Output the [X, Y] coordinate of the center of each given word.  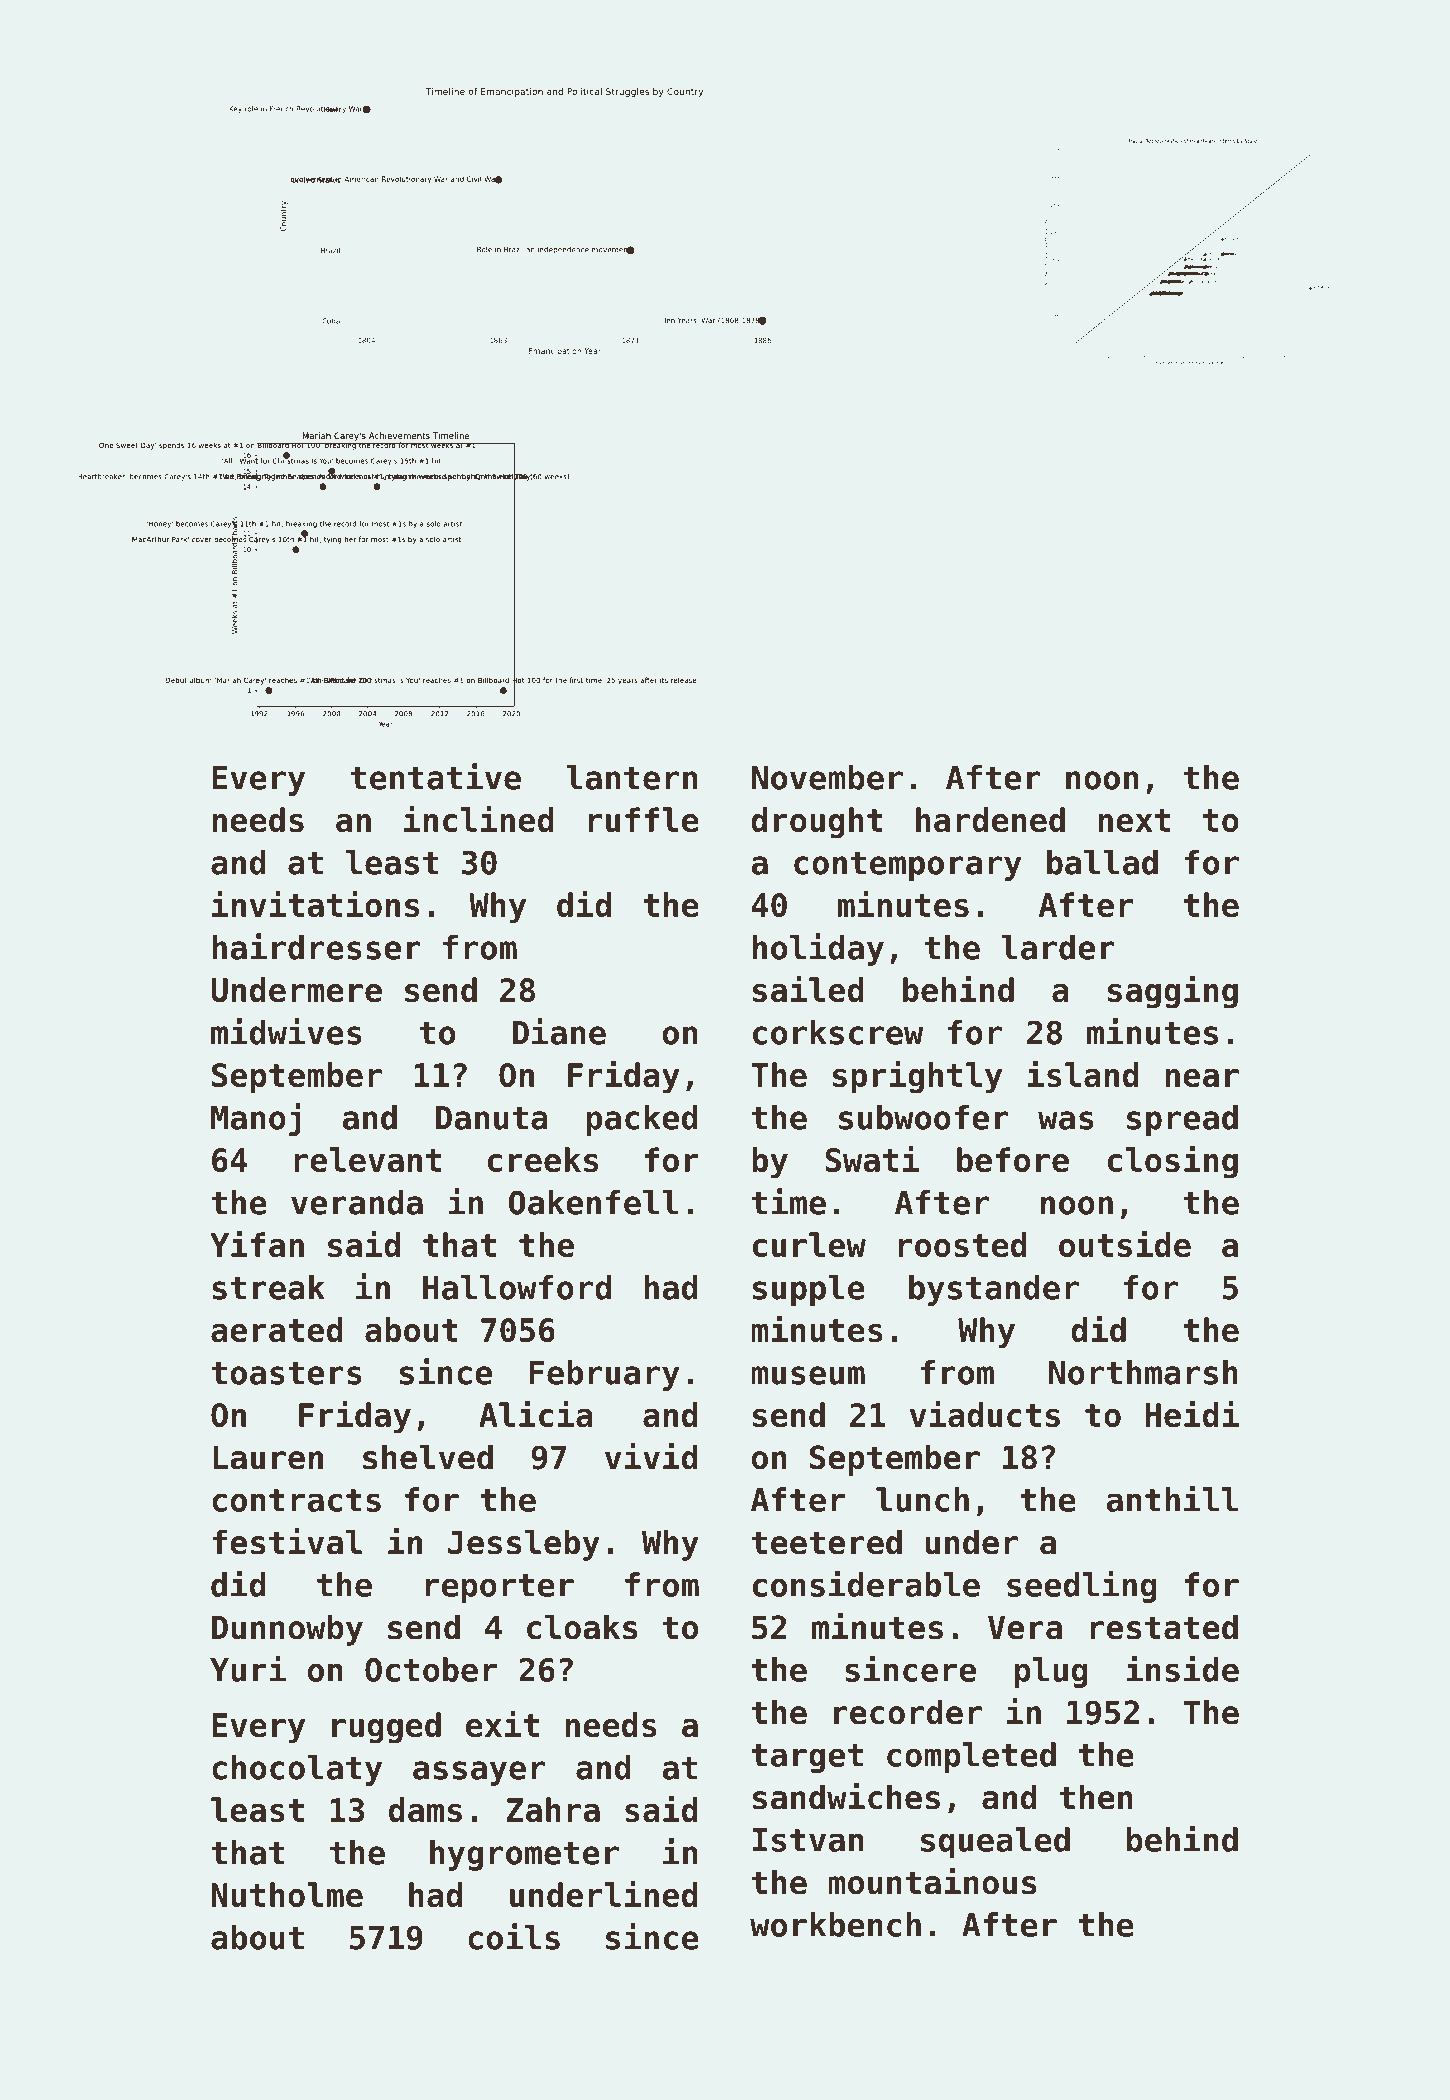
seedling [1082, 1586]
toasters [286, 1373]
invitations [315, 904]
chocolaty [297, 1770]
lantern [631, 777]
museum [808, 1375]
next [1134, 820]
